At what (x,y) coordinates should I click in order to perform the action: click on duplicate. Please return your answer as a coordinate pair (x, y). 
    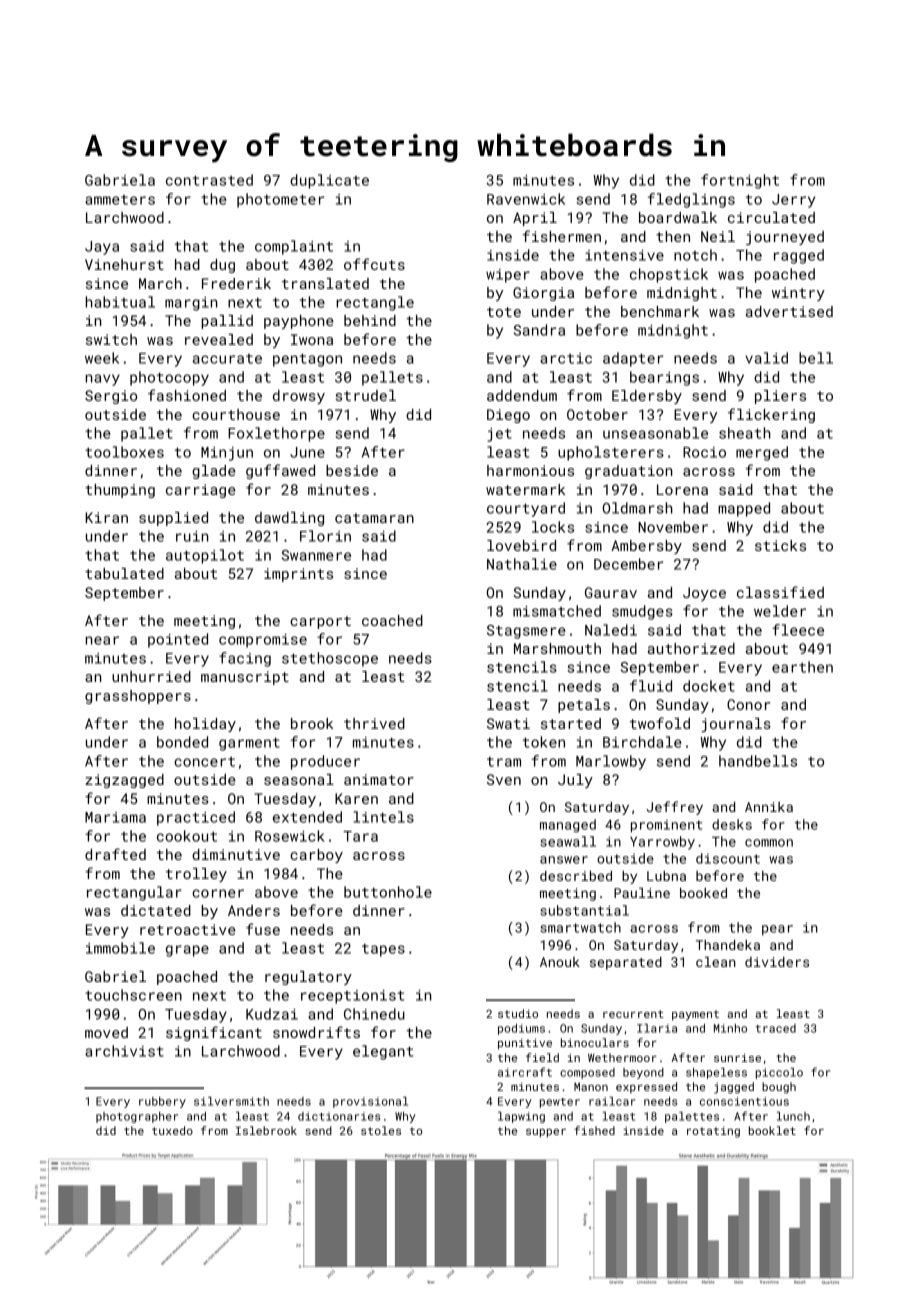
    Looking at the image, I should click on (329, 181).
